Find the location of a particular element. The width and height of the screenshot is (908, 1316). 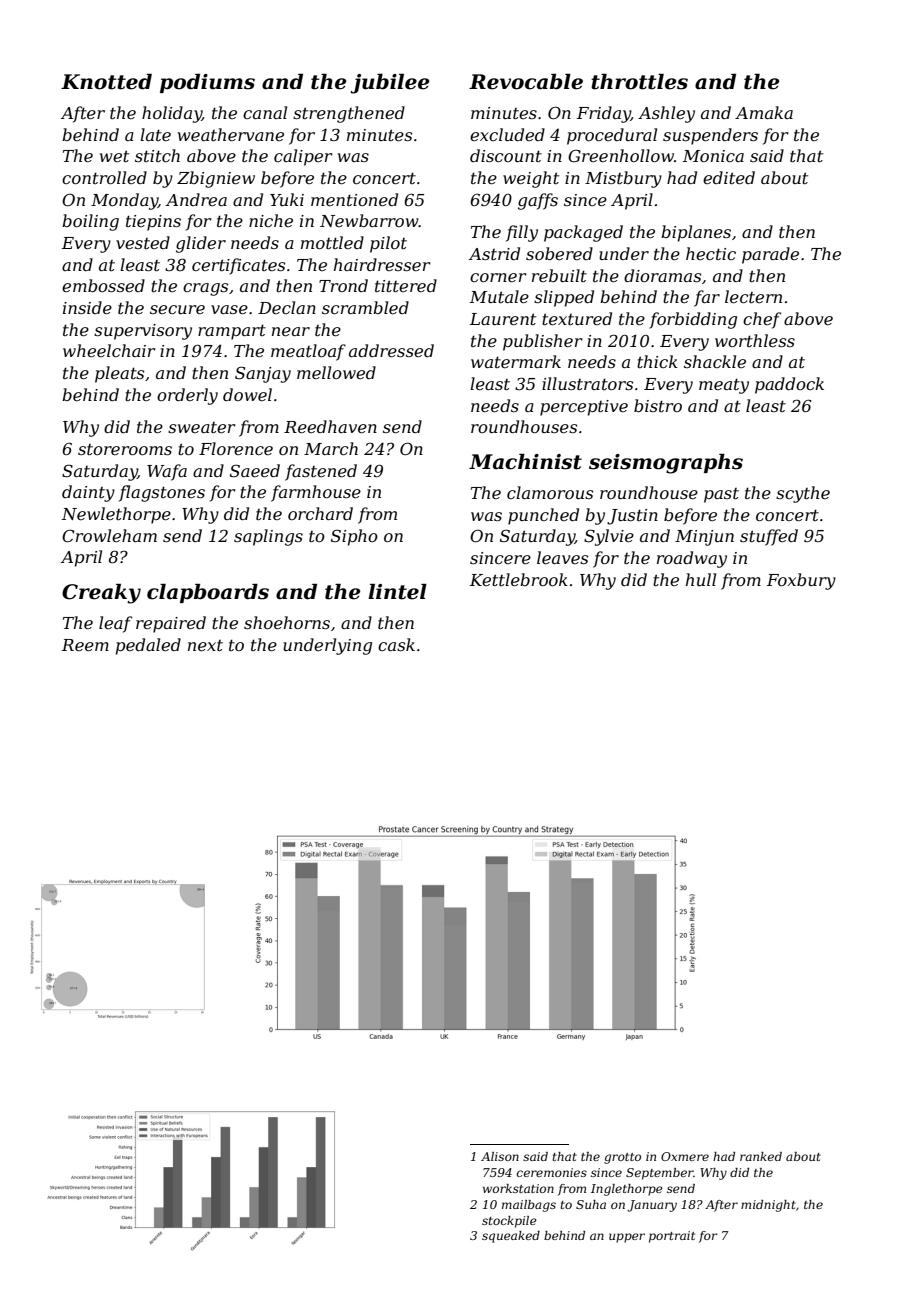

cask is located at coordinates (396, 644).
